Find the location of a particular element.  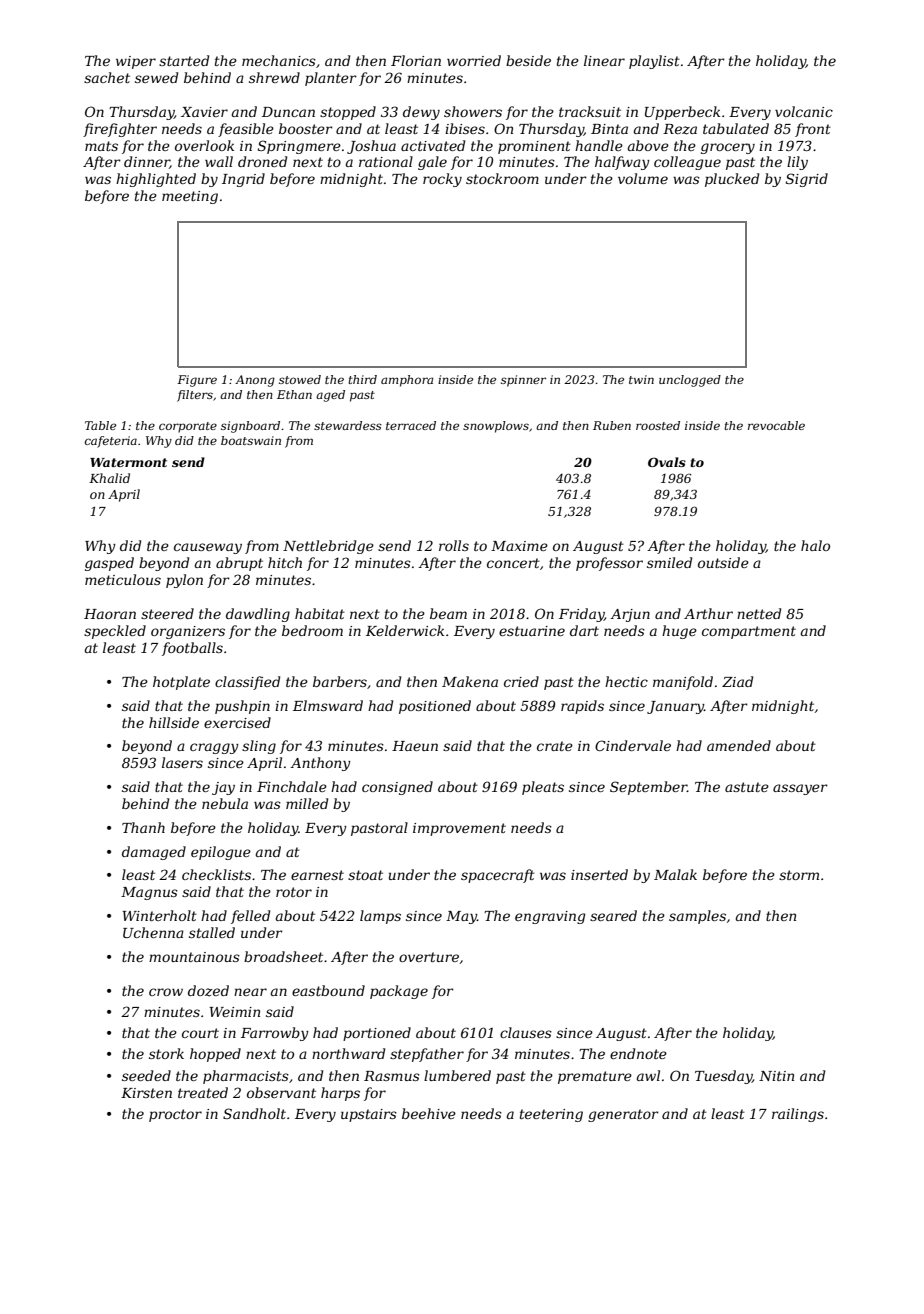

January is located at coordinates (675, 707).
